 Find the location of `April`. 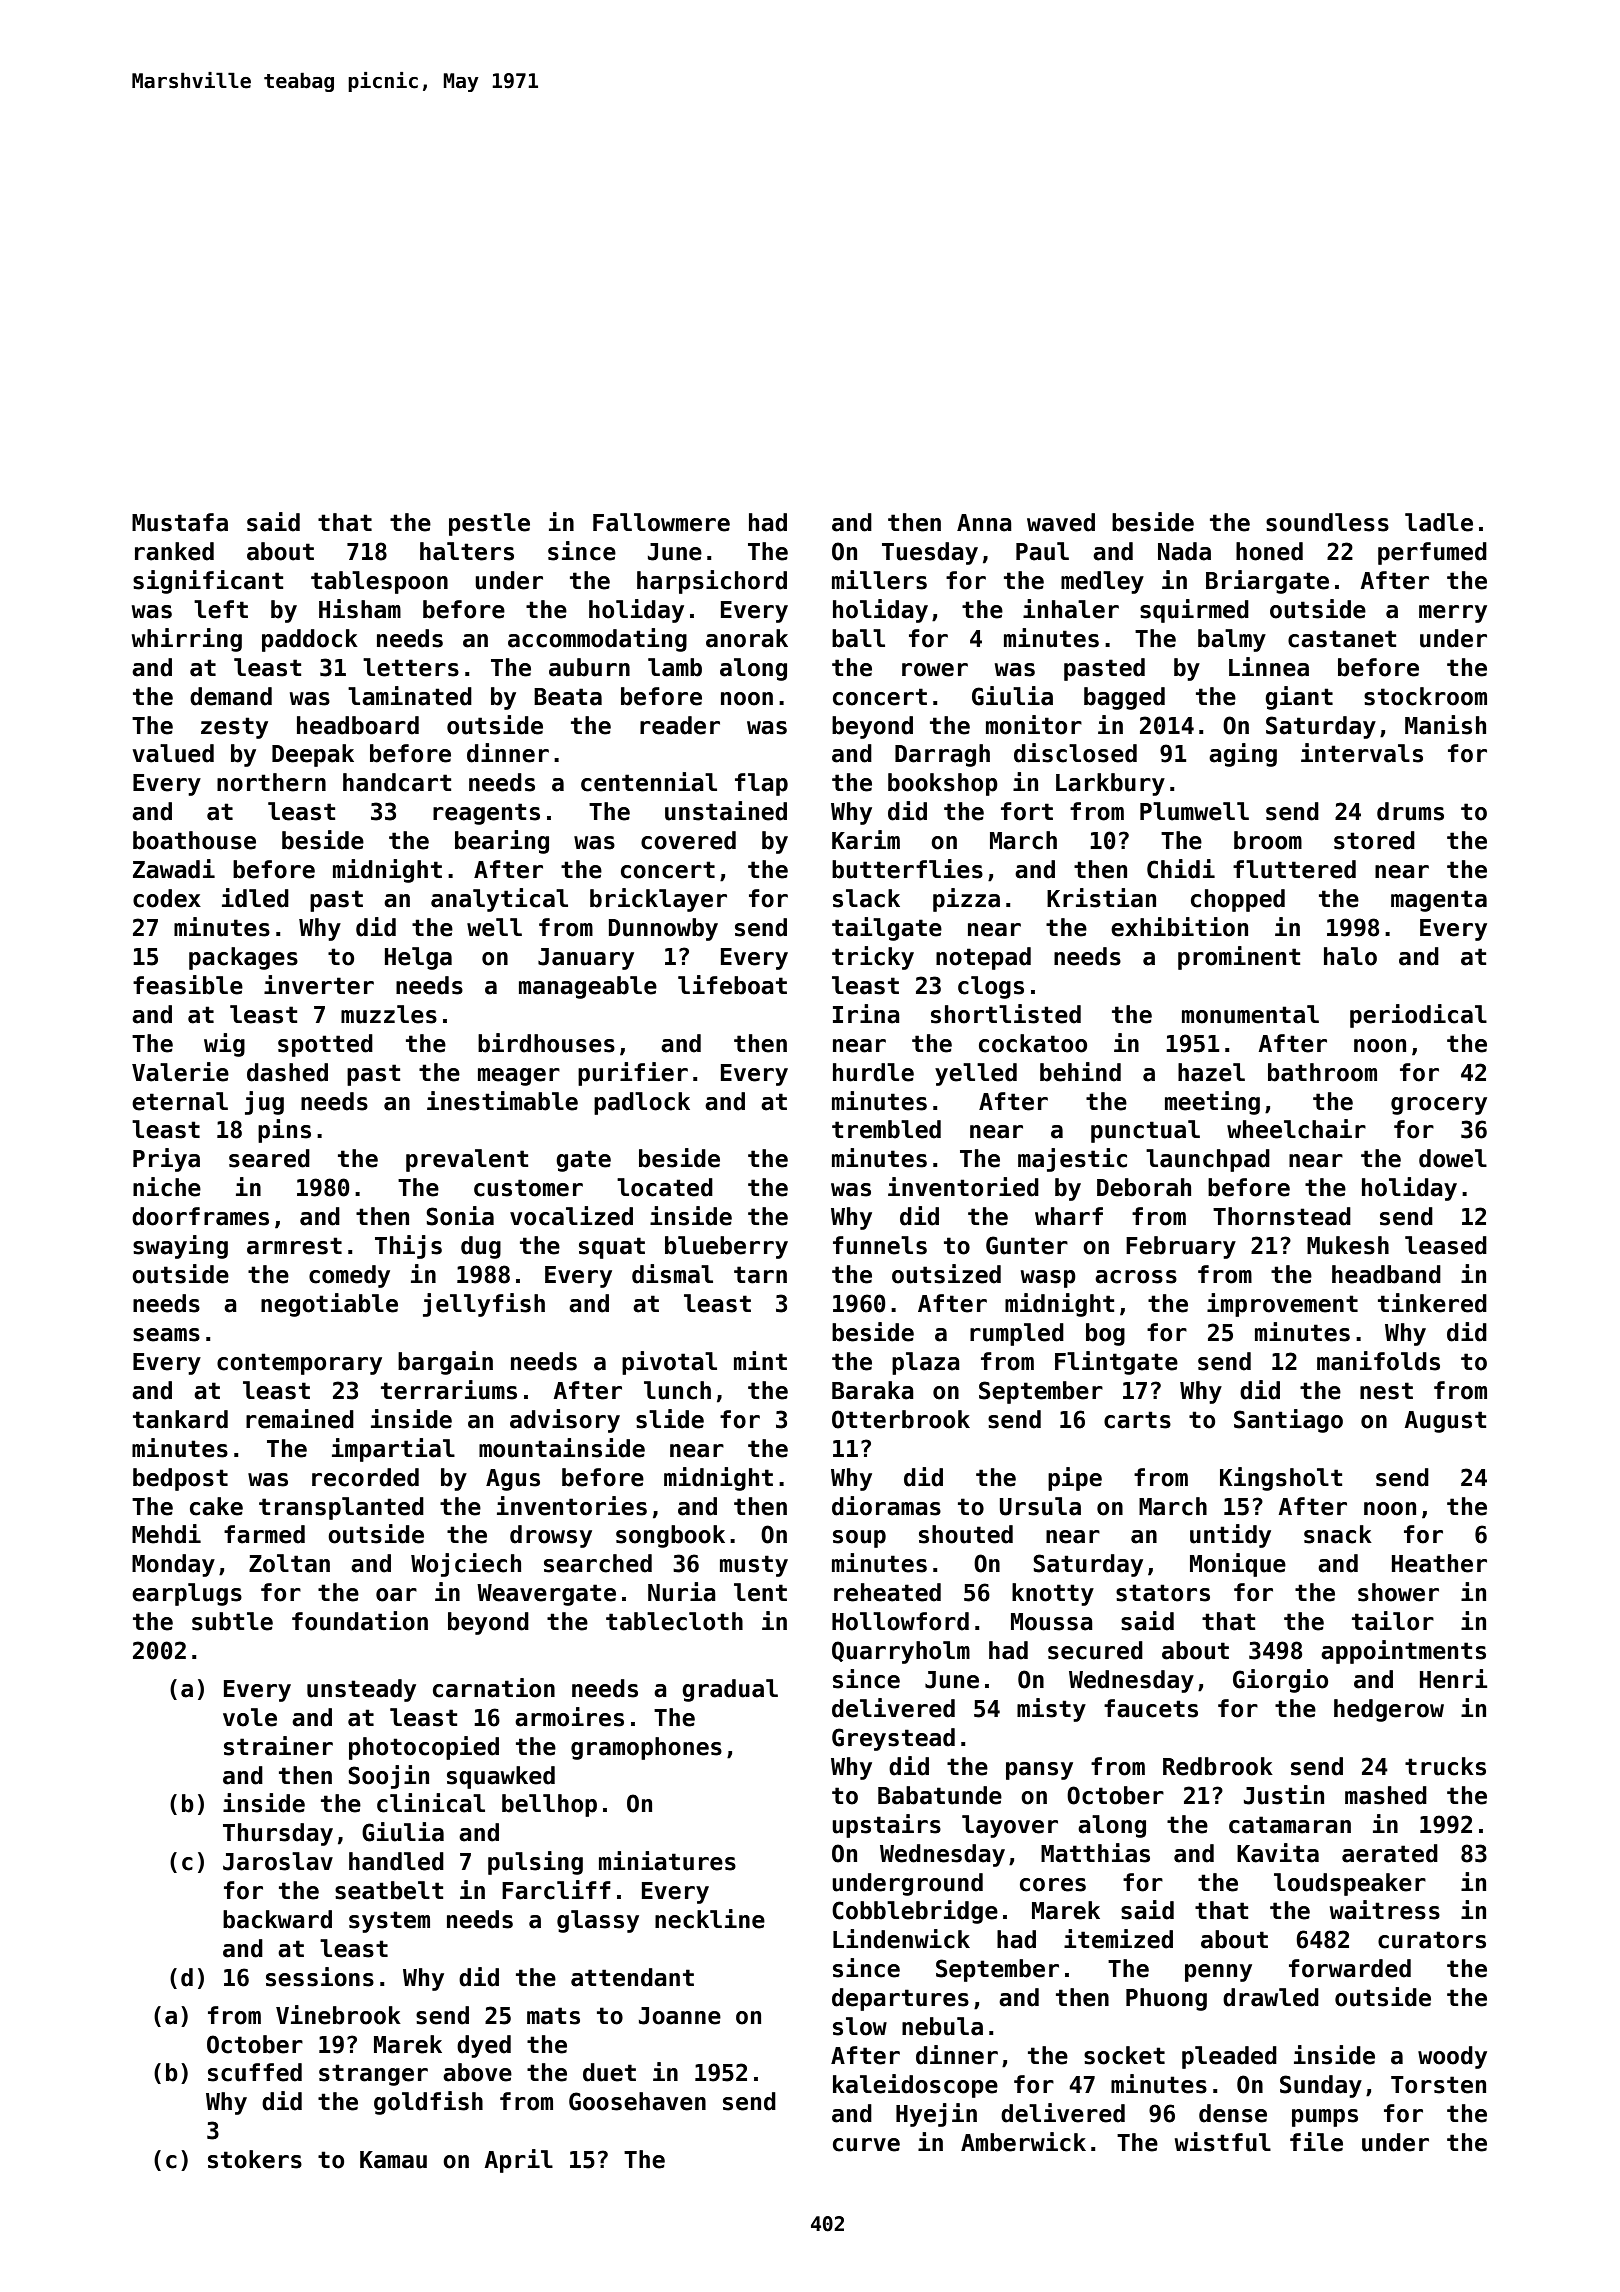

April is located at coordinates (518, 2161).
